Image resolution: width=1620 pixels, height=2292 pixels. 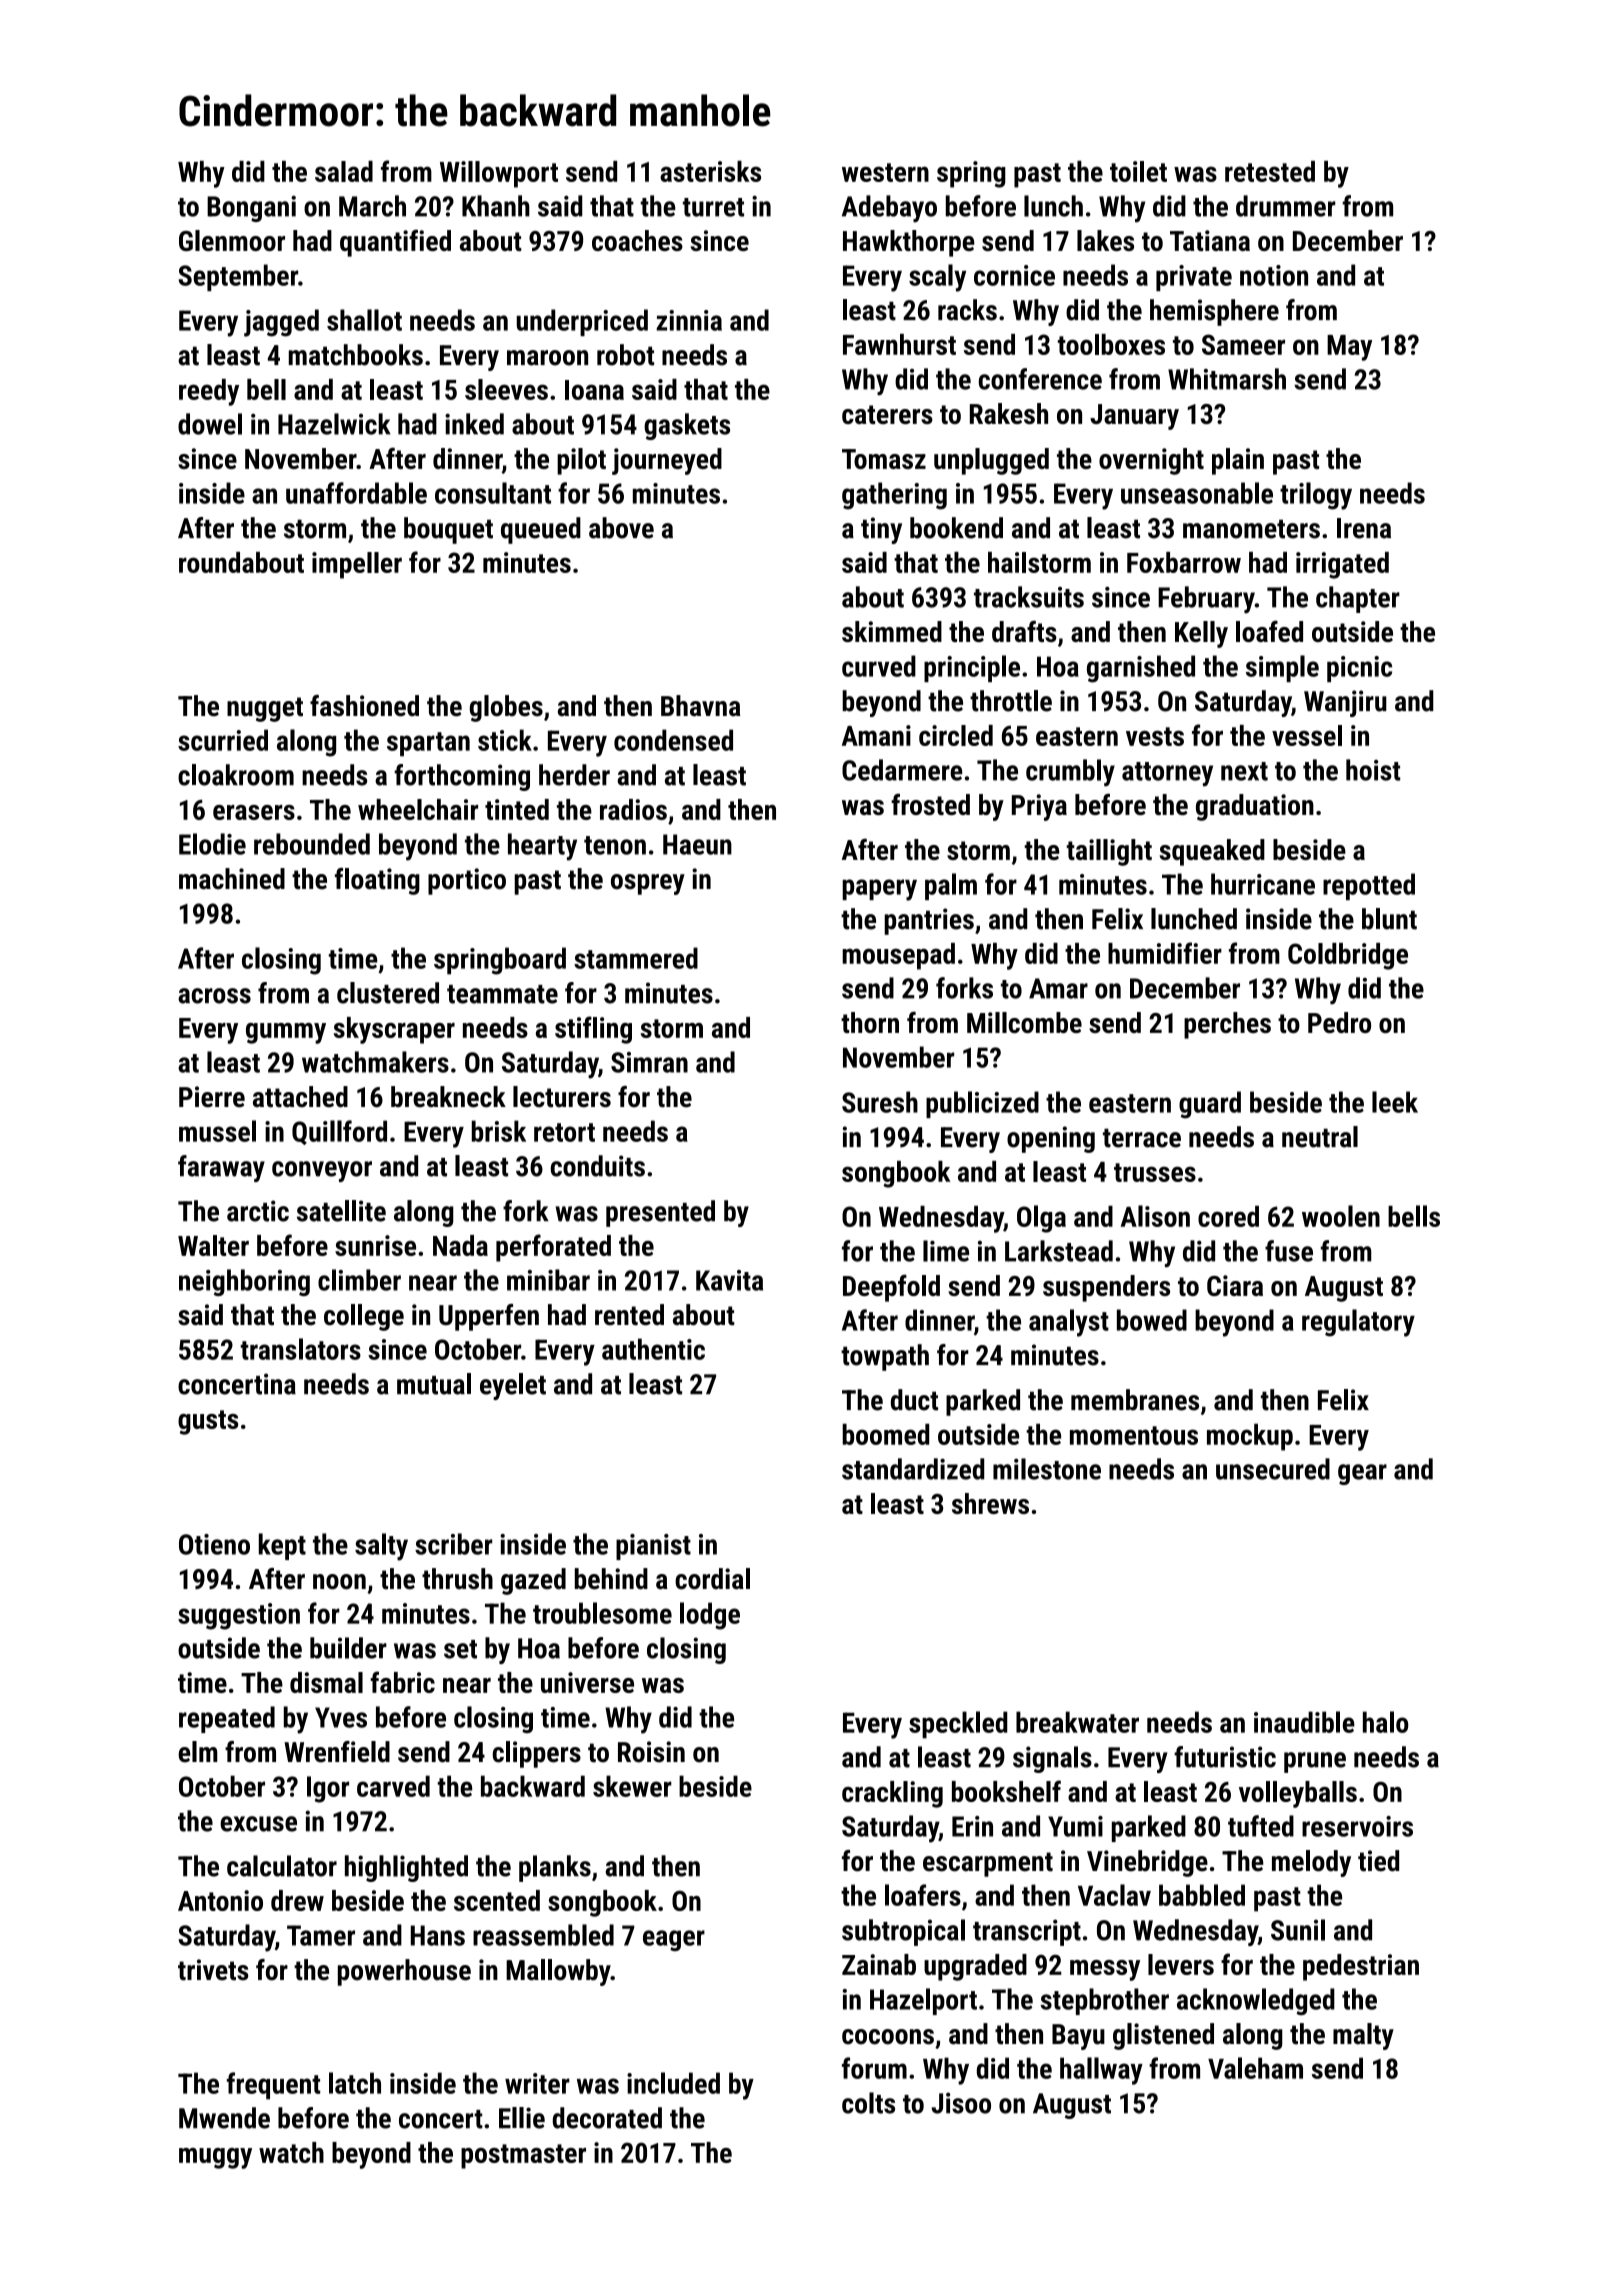 I want to click on reedy, so click(x=209, y=392).
